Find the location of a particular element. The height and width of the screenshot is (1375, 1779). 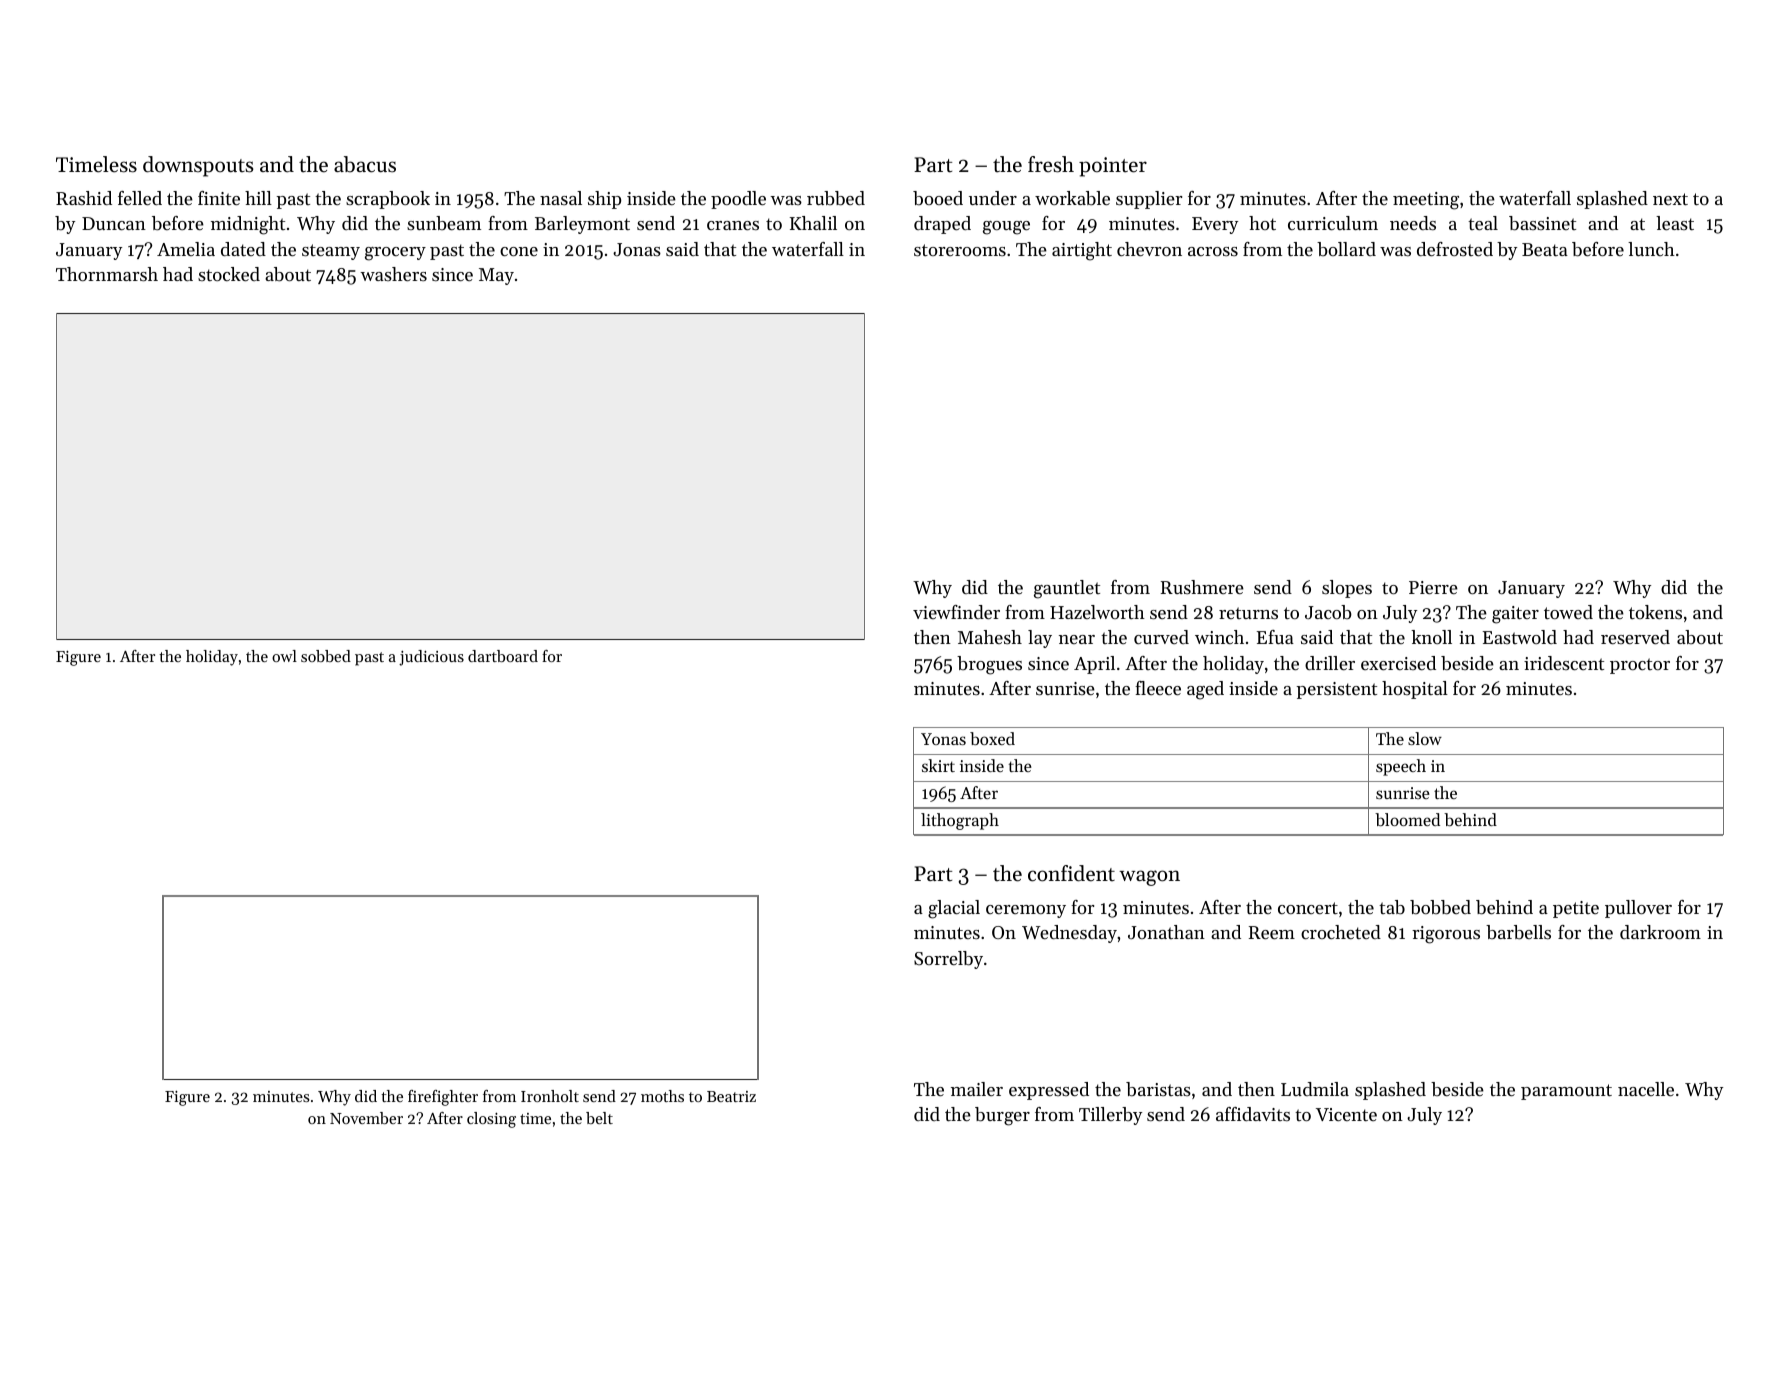

washers is located at coordinates (393, 274).
